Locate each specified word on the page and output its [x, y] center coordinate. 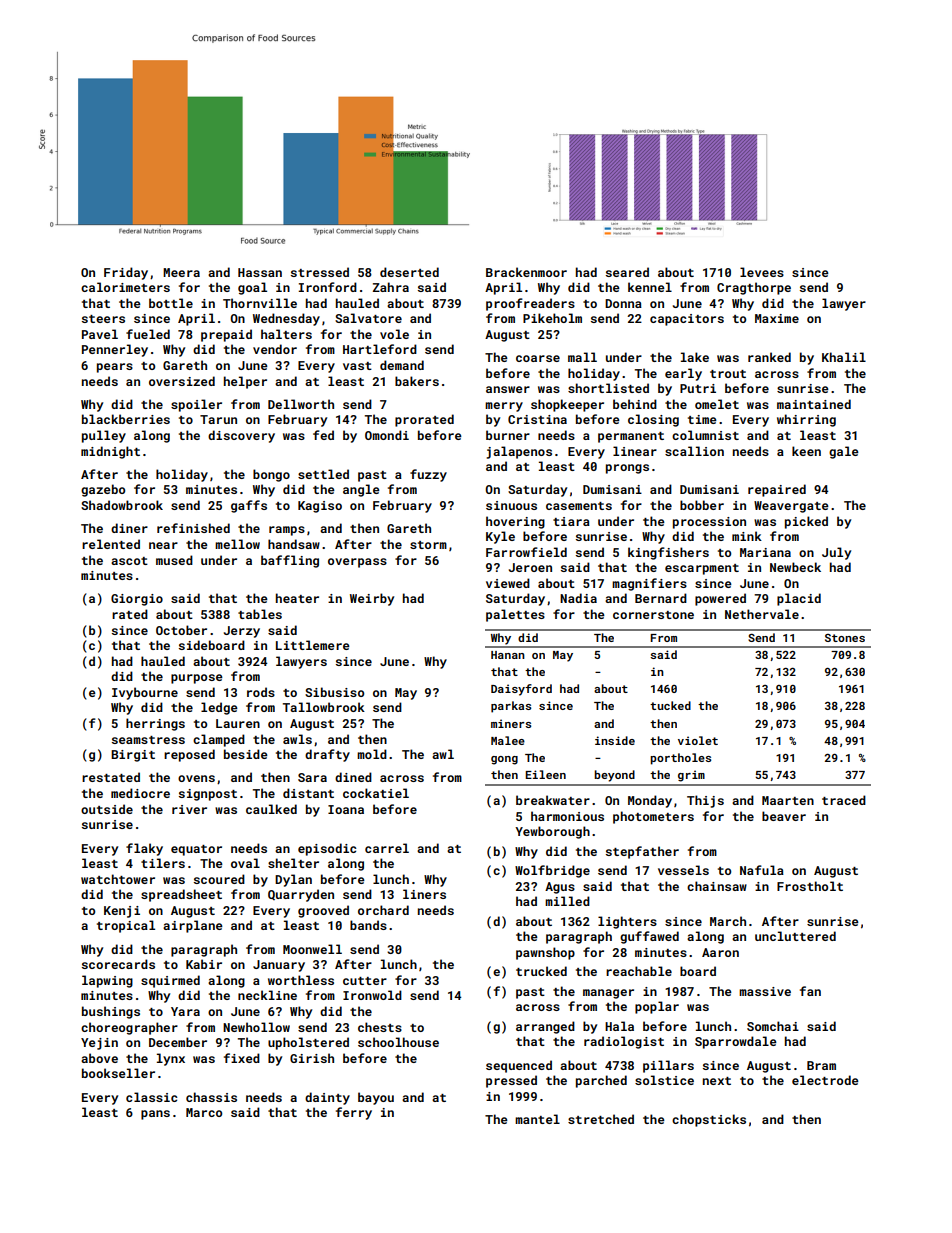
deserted [409, 272]
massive [765, 991]
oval [245, 863]
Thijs [705, 801]
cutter [365, 981]
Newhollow [256, 1027]
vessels [683, 870]
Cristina [537, 419]
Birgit [133, 756]
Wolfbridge [552, 871]
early [683, 374]
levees [762, 272]
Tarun [218, 419]
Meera [181, 272]
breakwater [553, 800]
